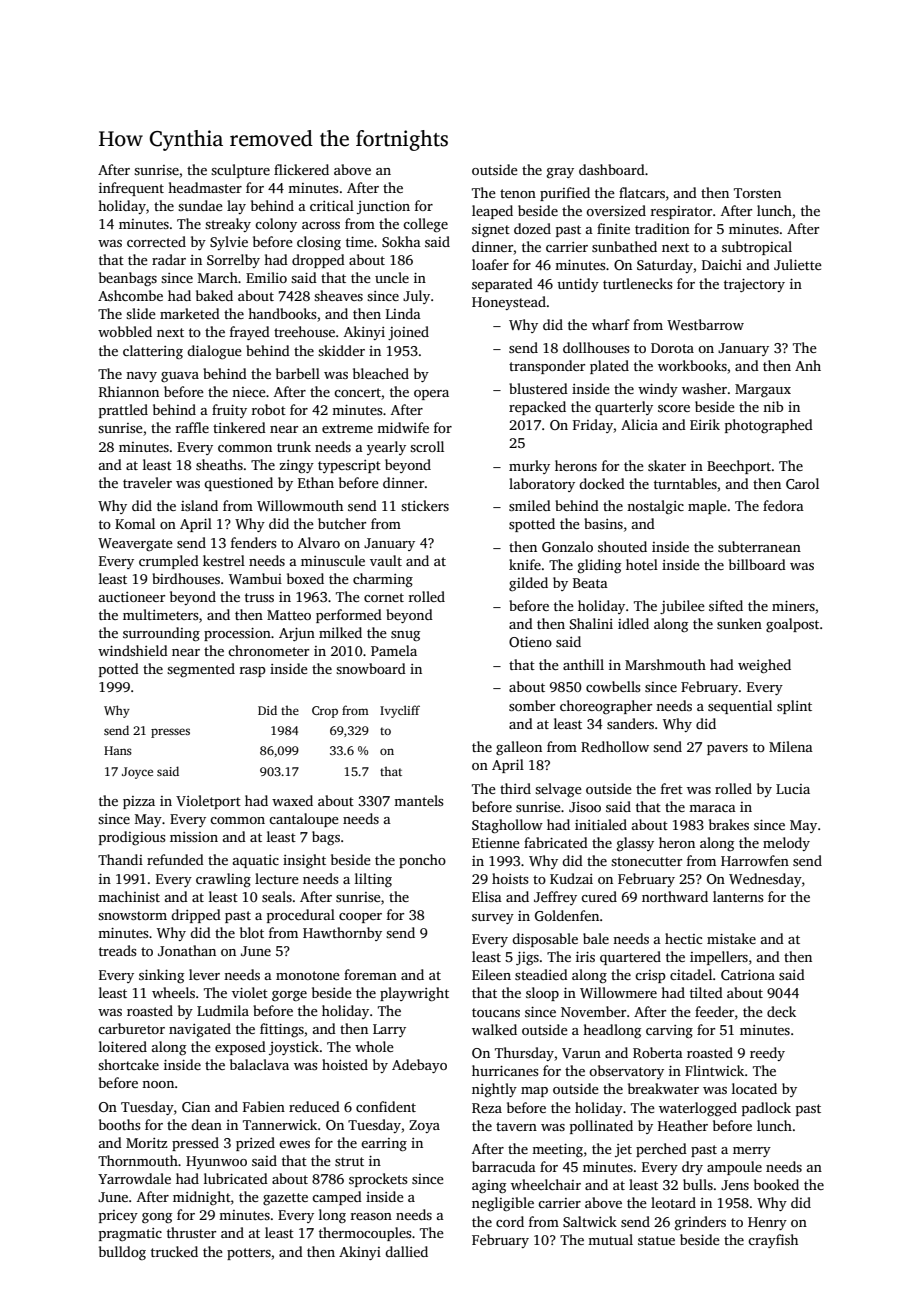 The image size is (924, 1308). What do you see at coordinates (424, 1126) in the screenshot?
I see `Zoya` at bounding box center [424, 1126].
